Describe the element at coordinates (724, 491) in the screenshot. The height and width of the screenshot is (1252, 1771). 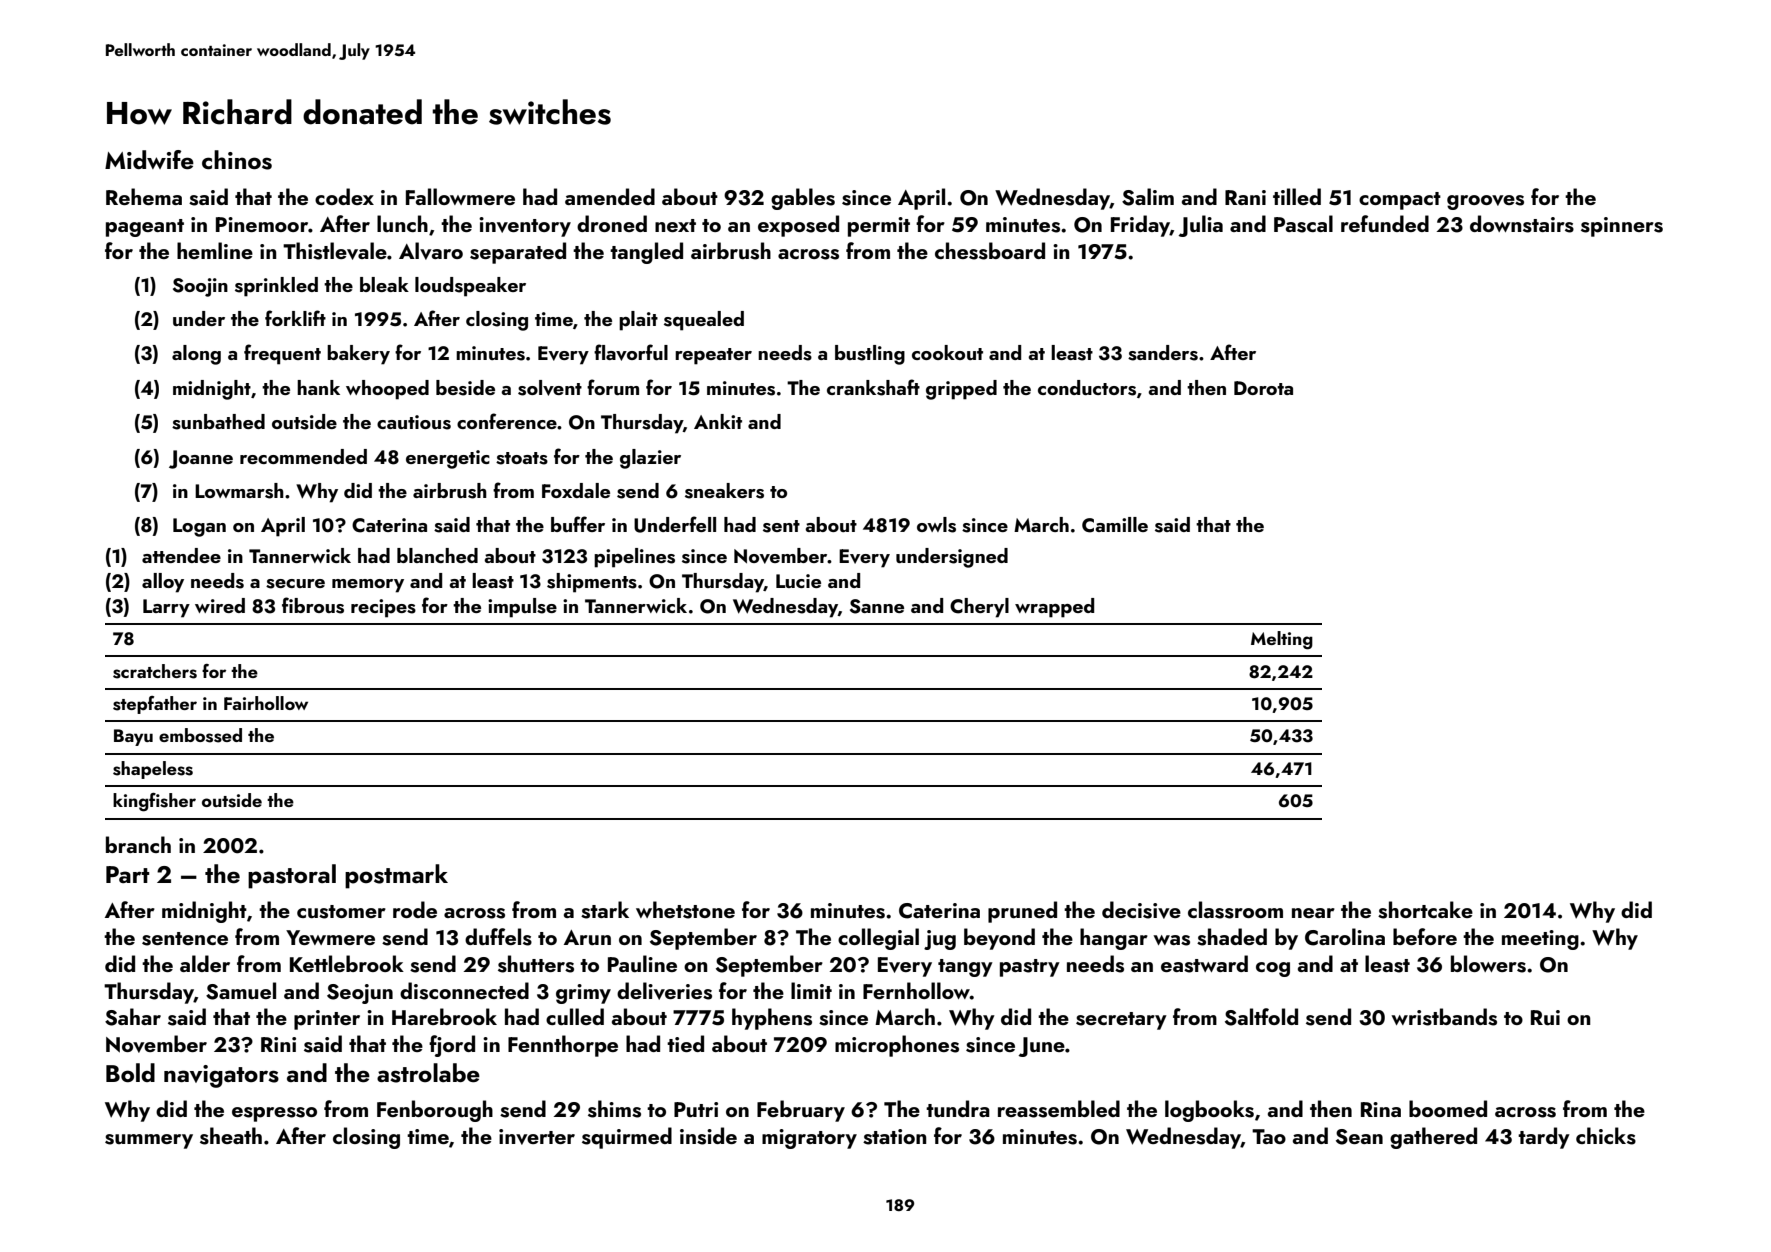
I see `sneakers` at that location.
